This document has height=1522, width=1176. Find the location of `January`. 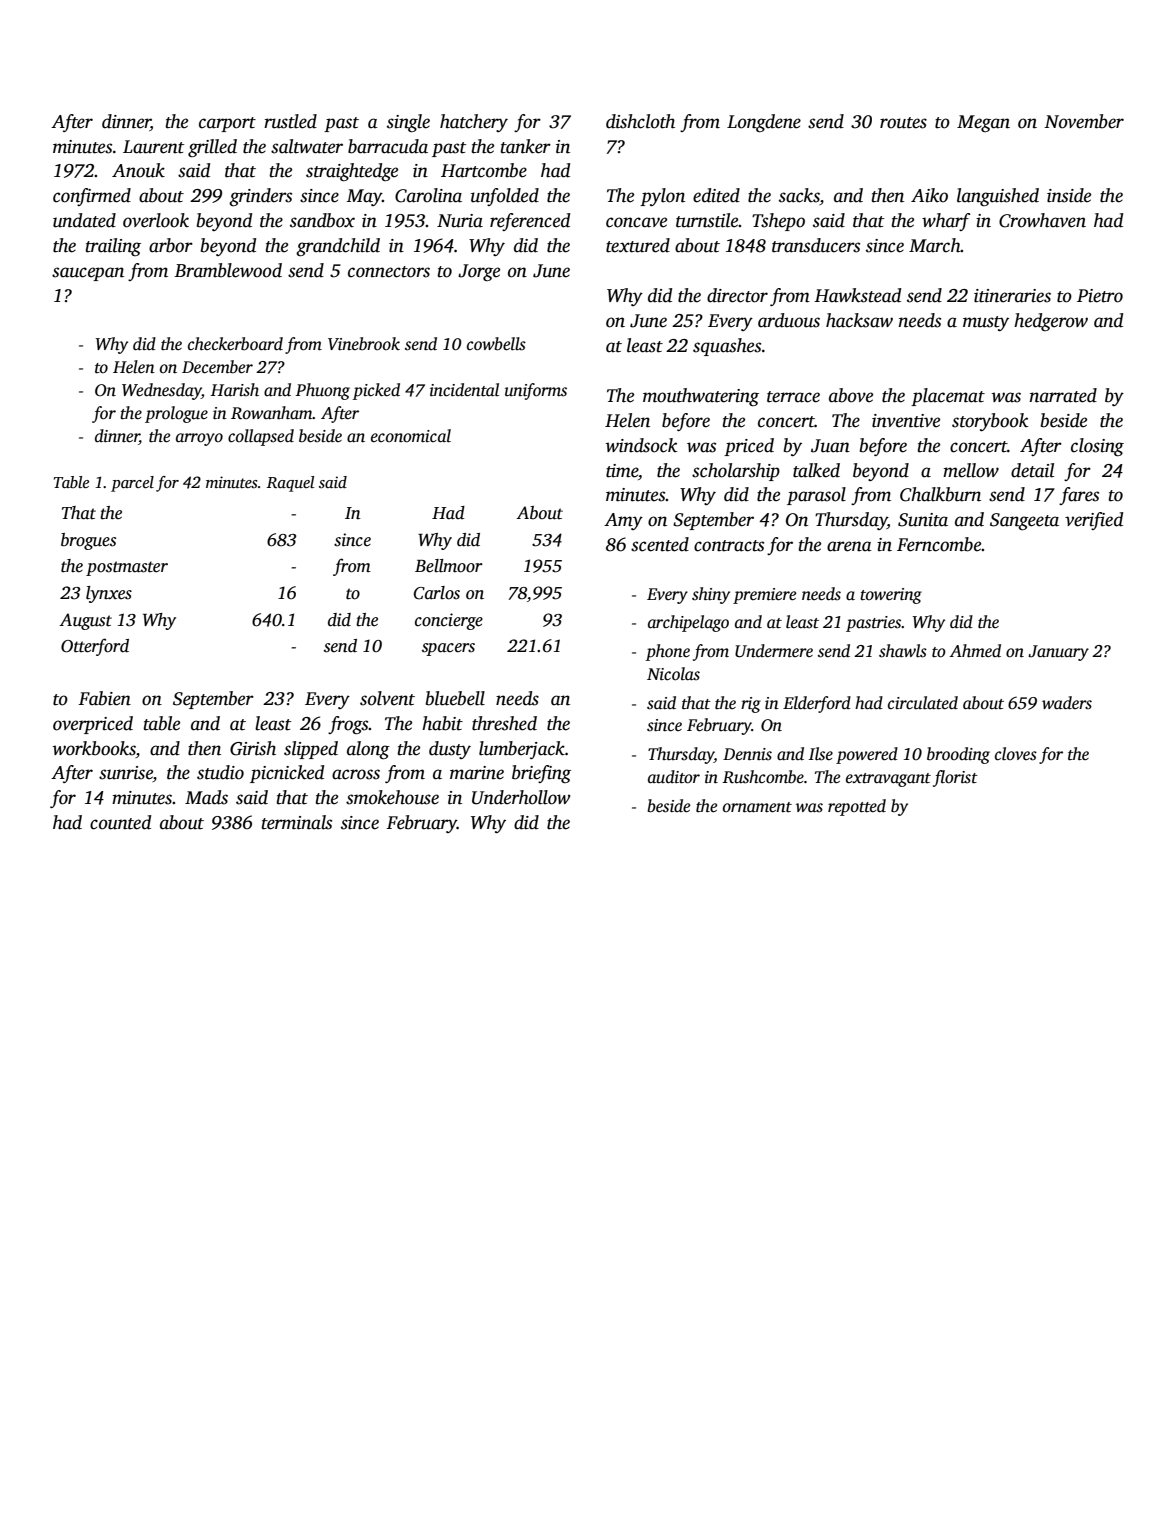

January is located at coordinates (1058, 653).
